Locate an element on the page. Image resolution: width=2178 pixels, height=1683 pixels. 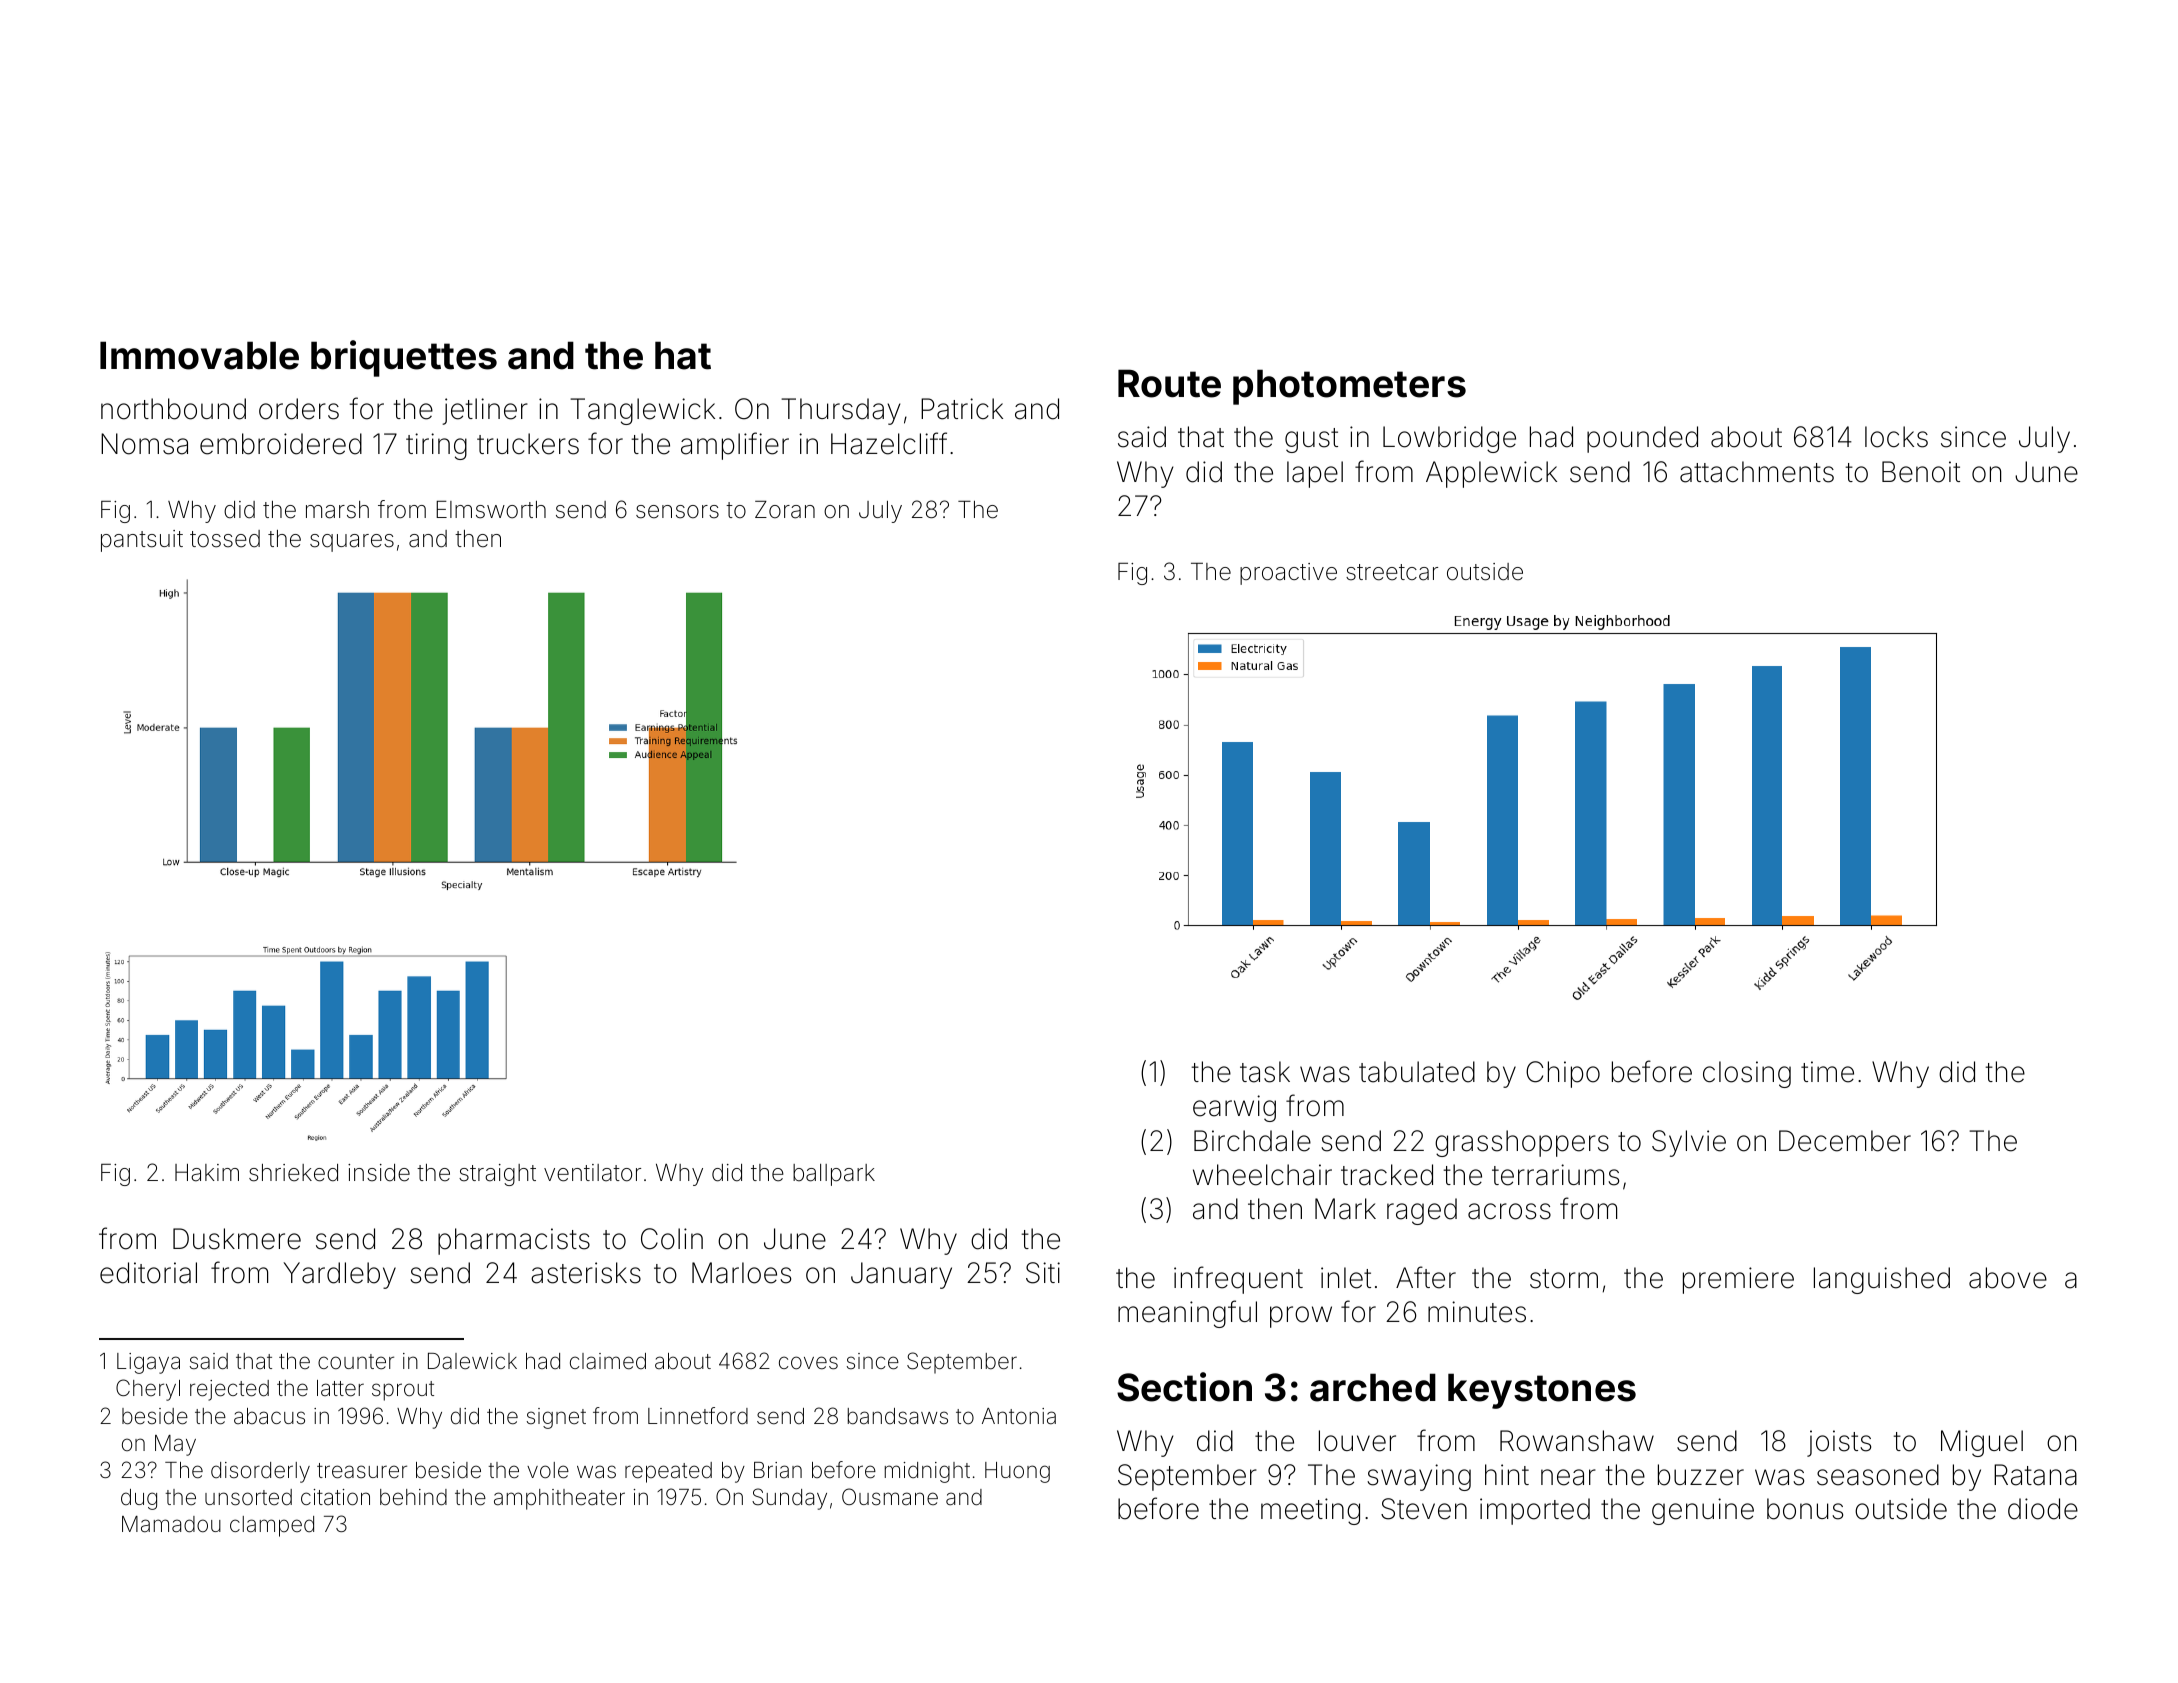
tabulated is located at coordinates (1417, 1072).
